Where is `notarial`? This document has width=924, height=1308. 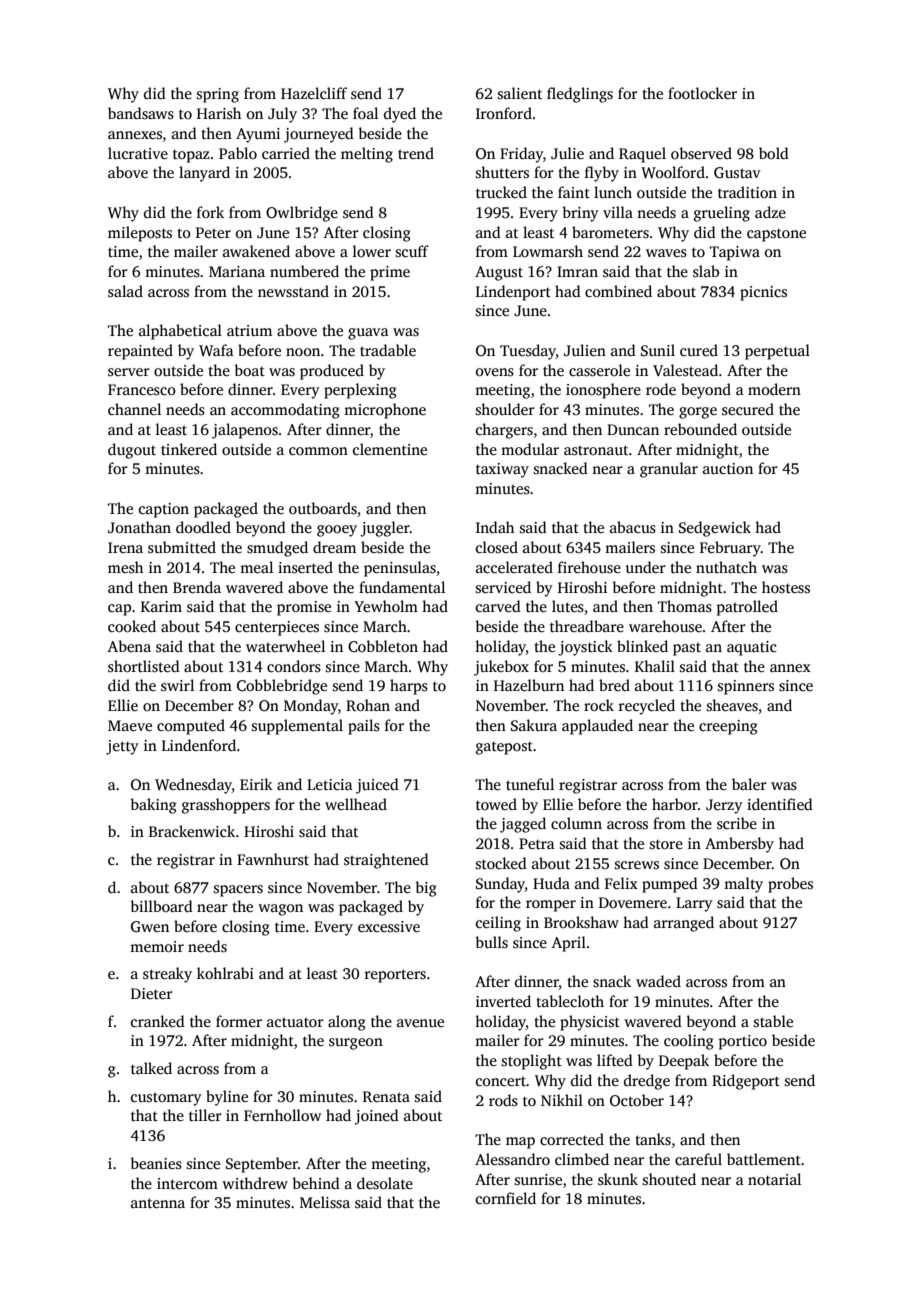
notarial is located at coordinates (774, 1179).
